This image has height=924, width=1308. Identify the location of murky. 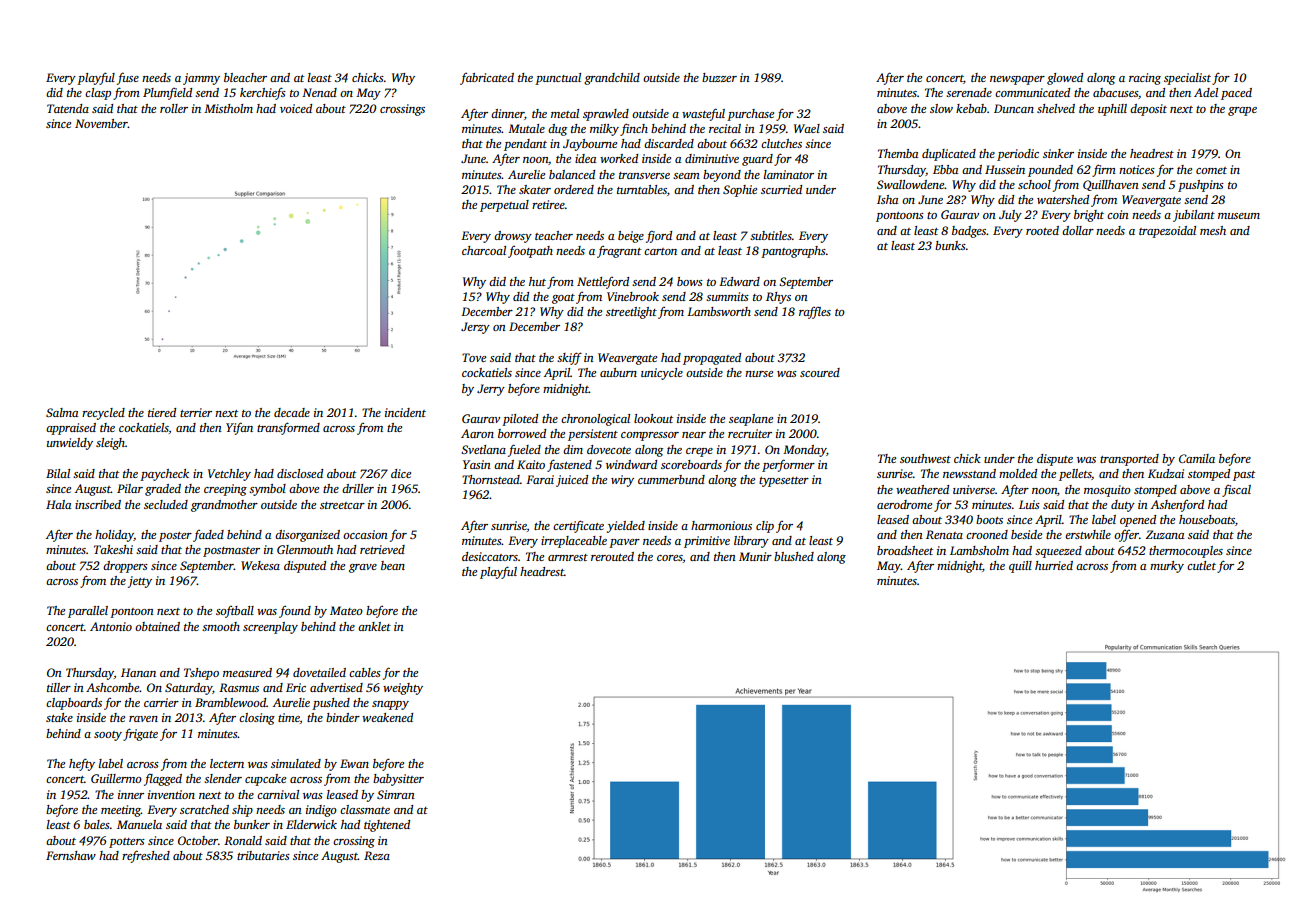
(1167, 567).
